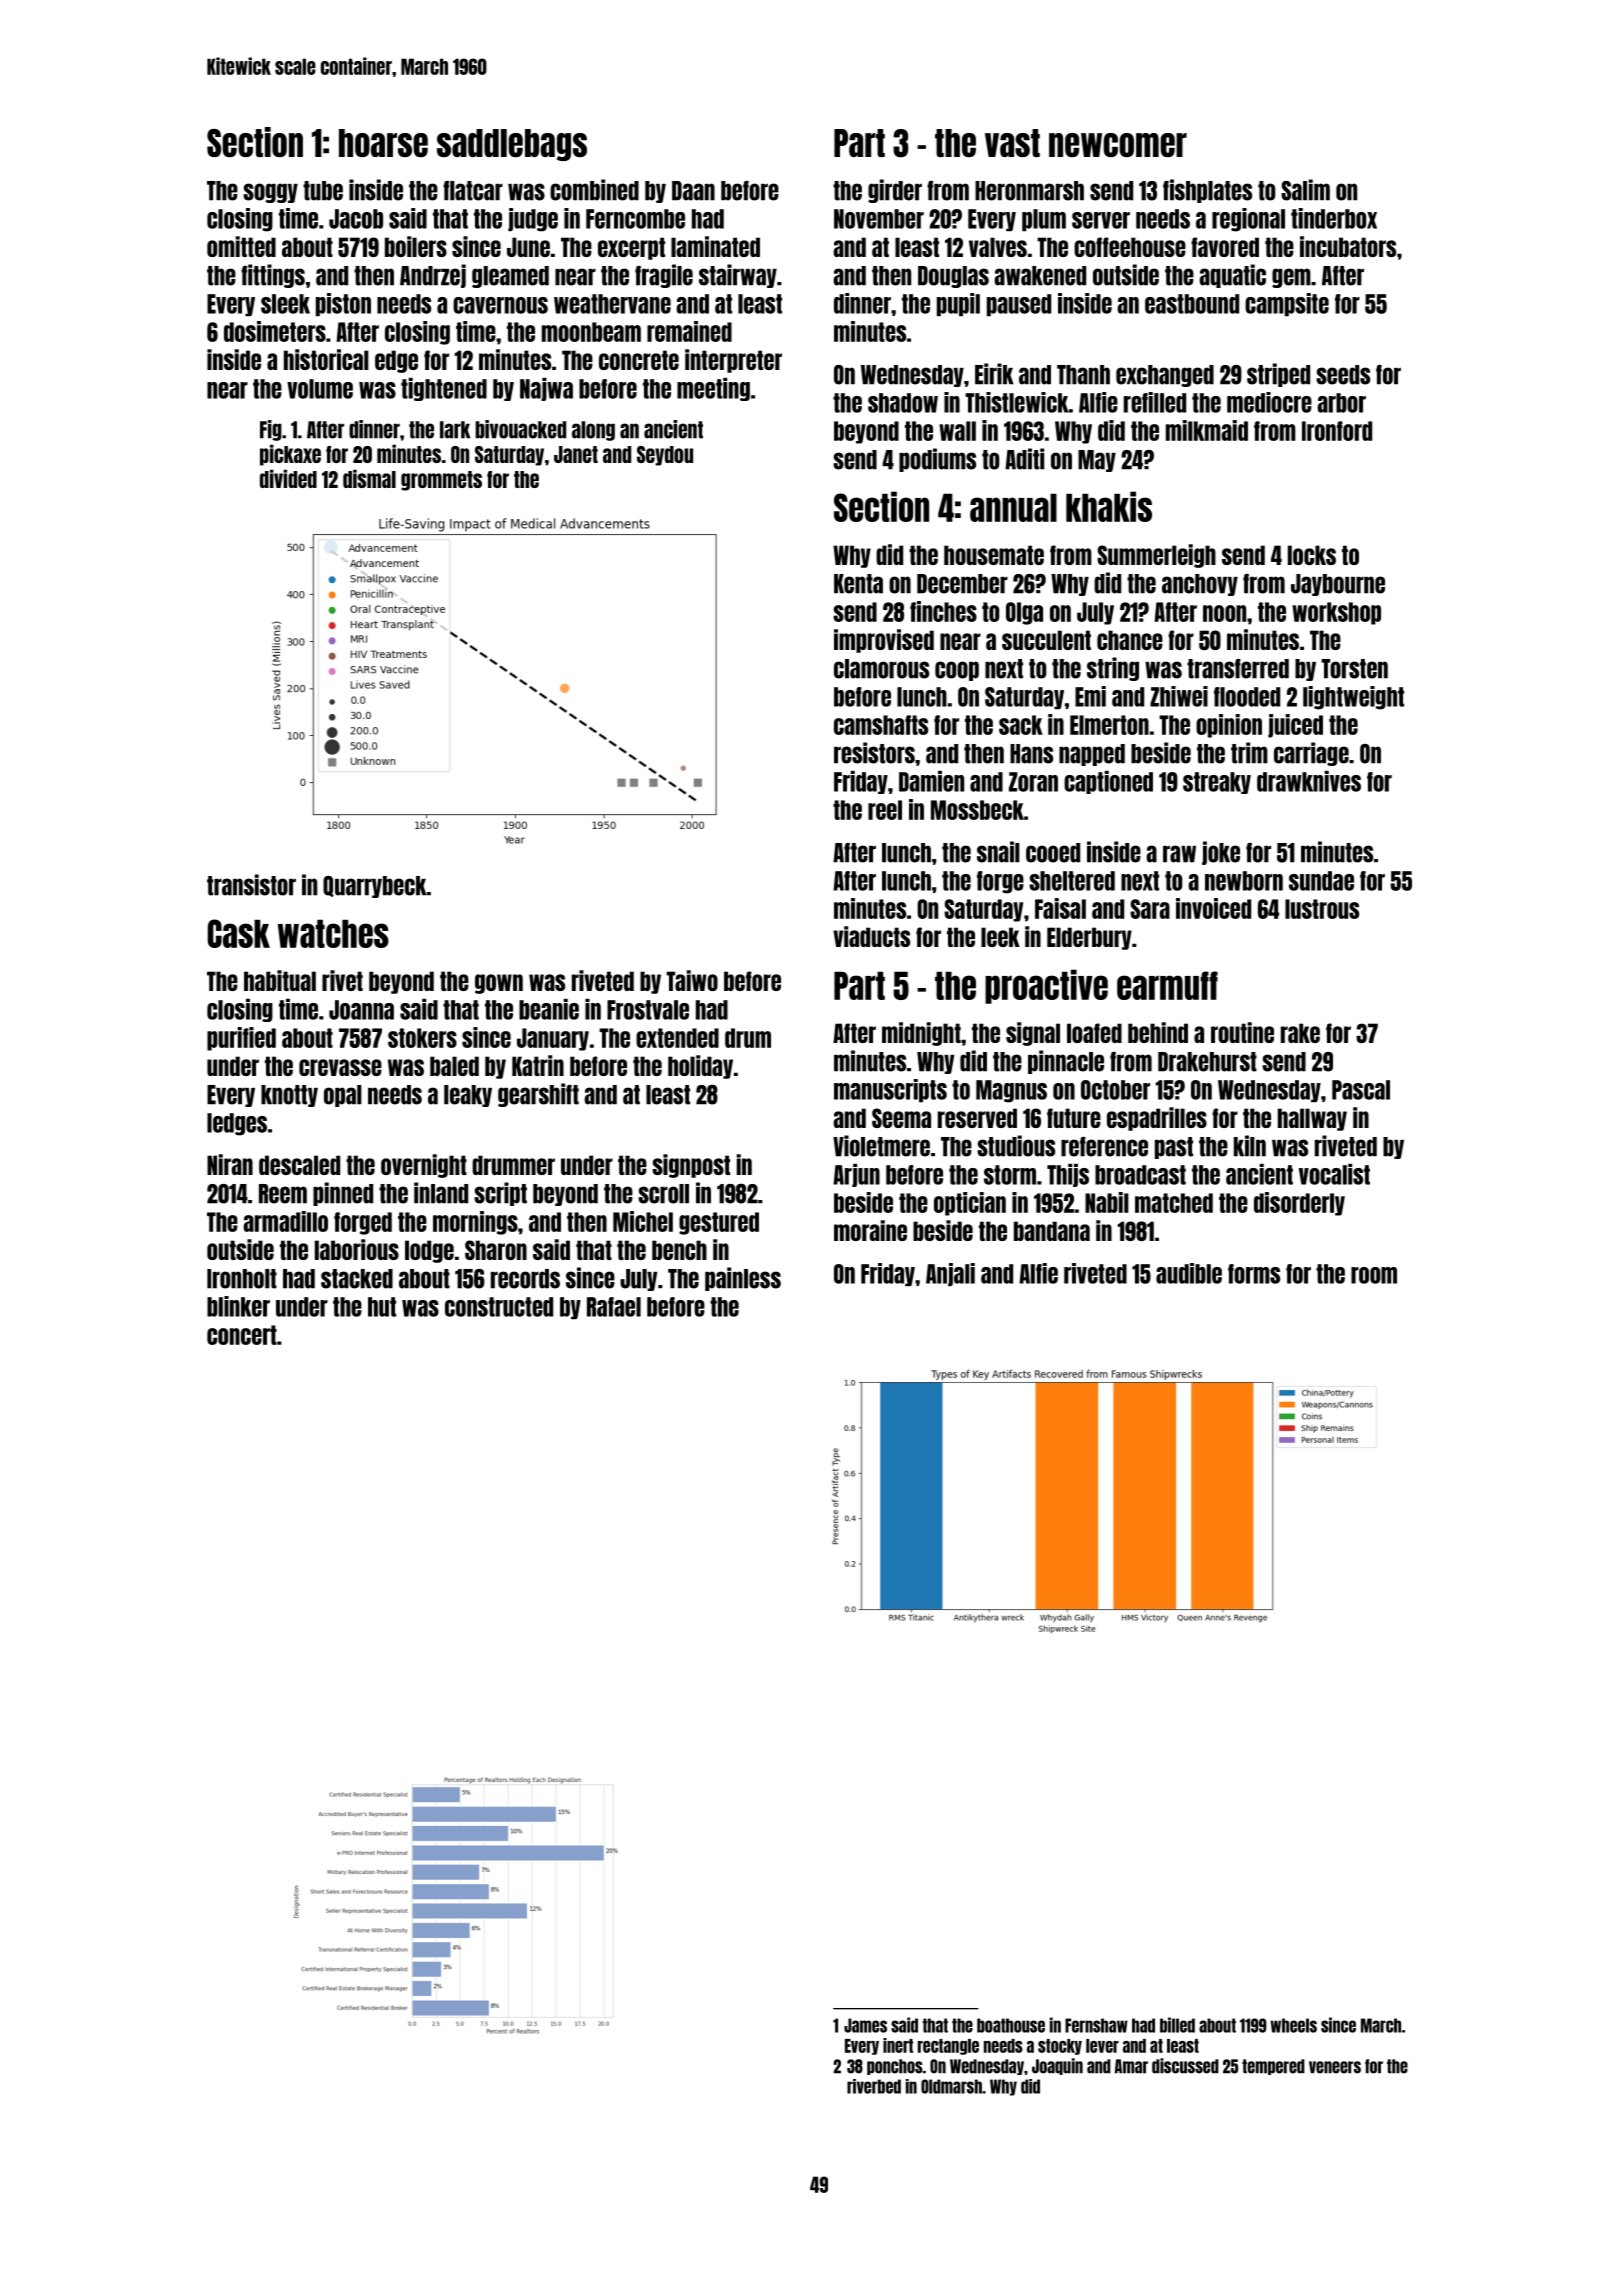 This screenshot has height=2292, width=1620. What do you see at coordinates (1334, 218) in the screenshot?
I see `tinderbox` at bounding box center [1334, 218].
